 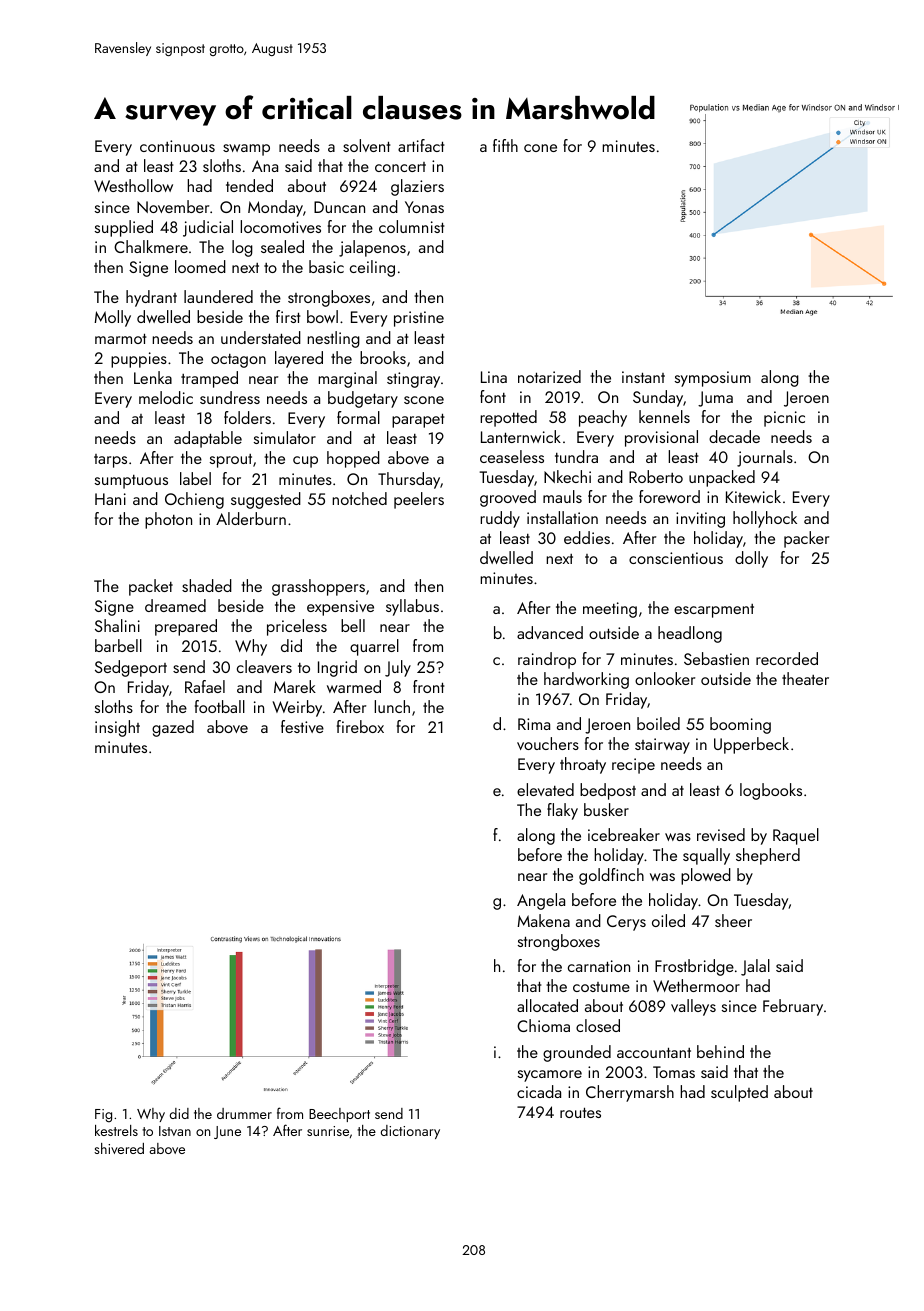 What do you see at coordinates (103, 1116) in the document?
I see `Fig` at bounding box center [103, 1116].
